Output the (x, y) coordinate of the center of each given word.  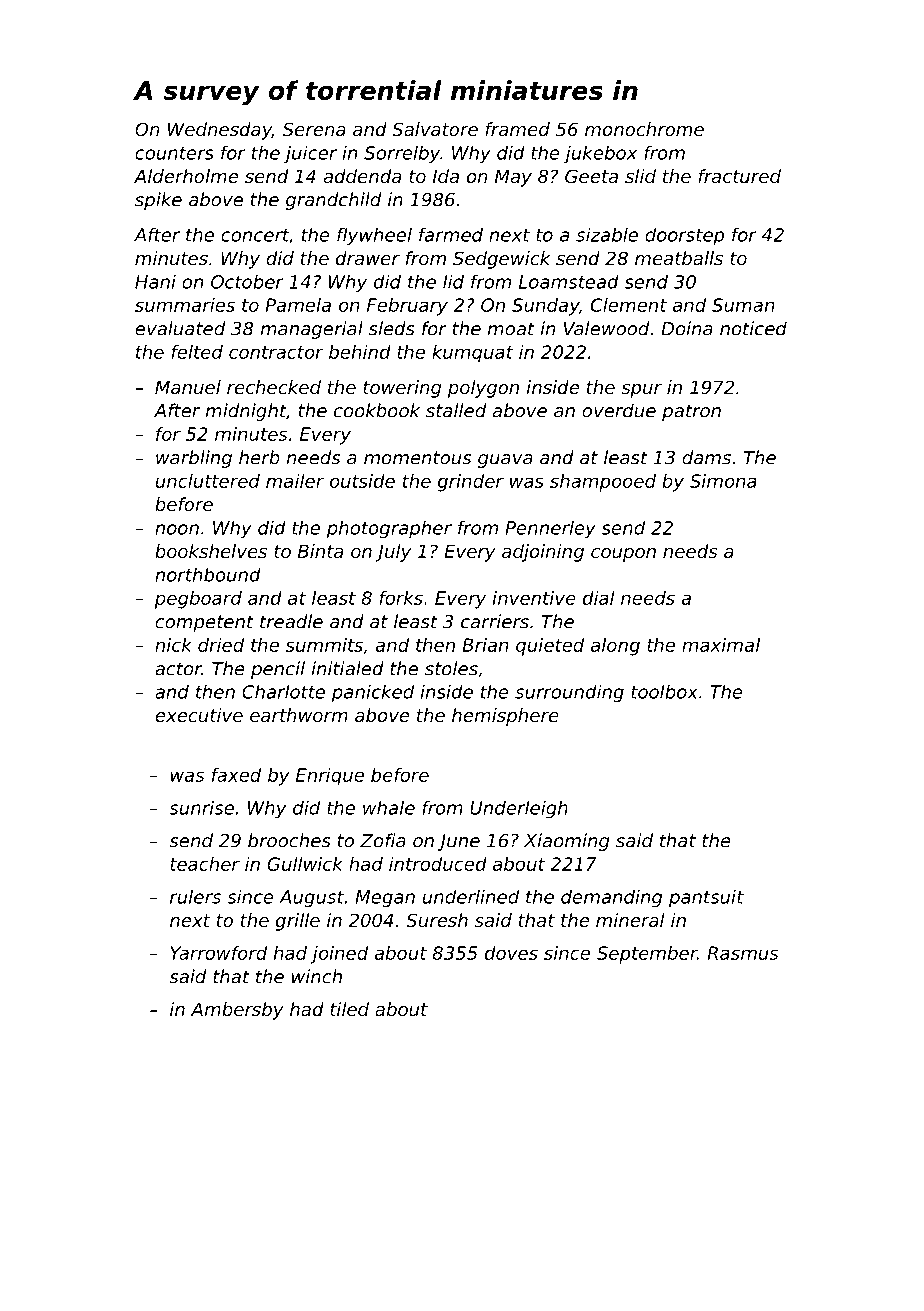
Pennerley (550, 530)
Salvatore (435, 129)
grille (297, 922)
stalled (456, 410)
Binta (320, 551)
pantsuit (706, 899)
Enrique (330, 777)
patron (691, 412)
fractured (739, 176)
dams (706, 457)
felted (197, 352)
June (459, 842)
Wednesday (220, 131)
